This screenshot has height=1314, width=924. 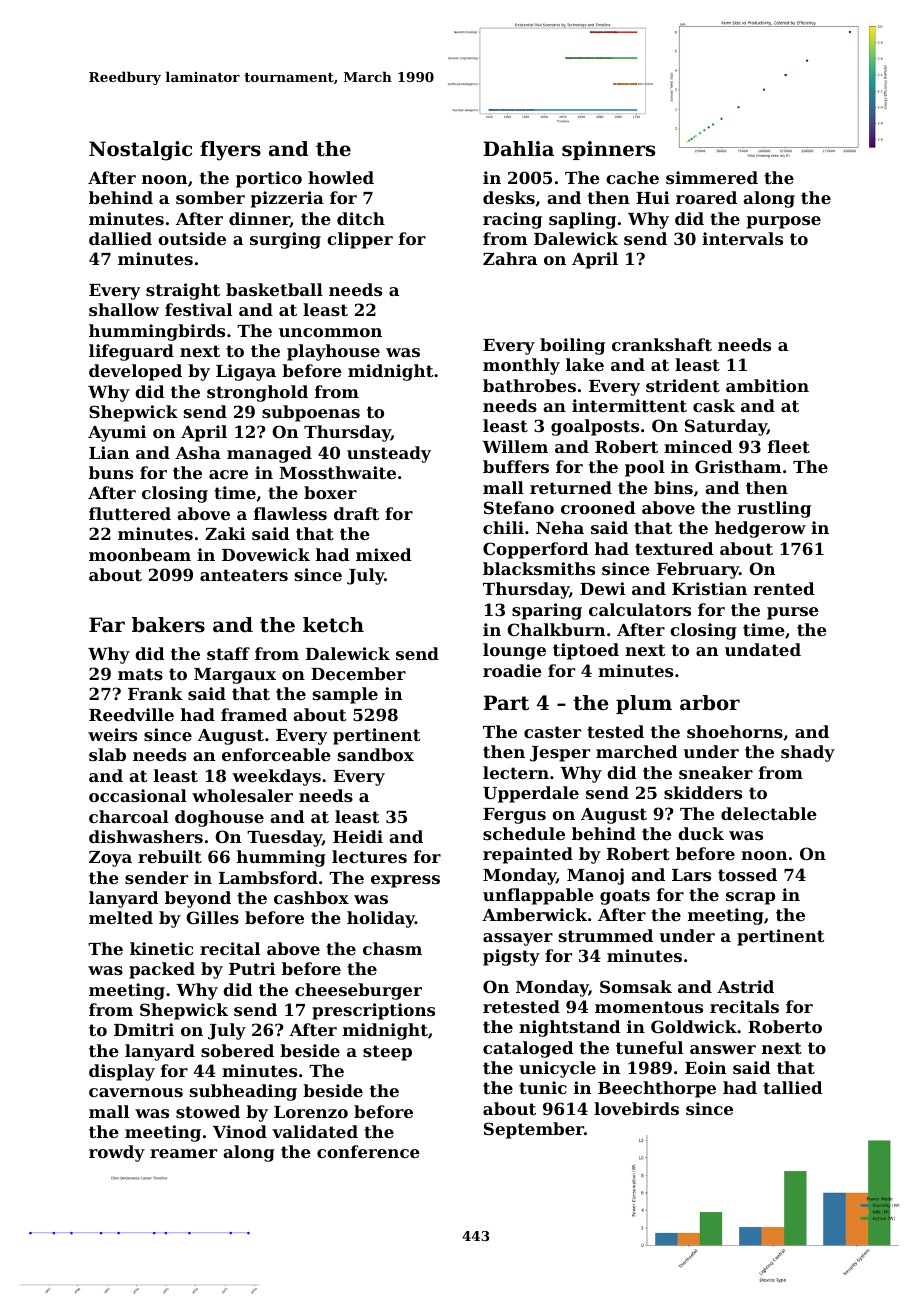 I want to click on basketball, so click(x=274, y=289).
